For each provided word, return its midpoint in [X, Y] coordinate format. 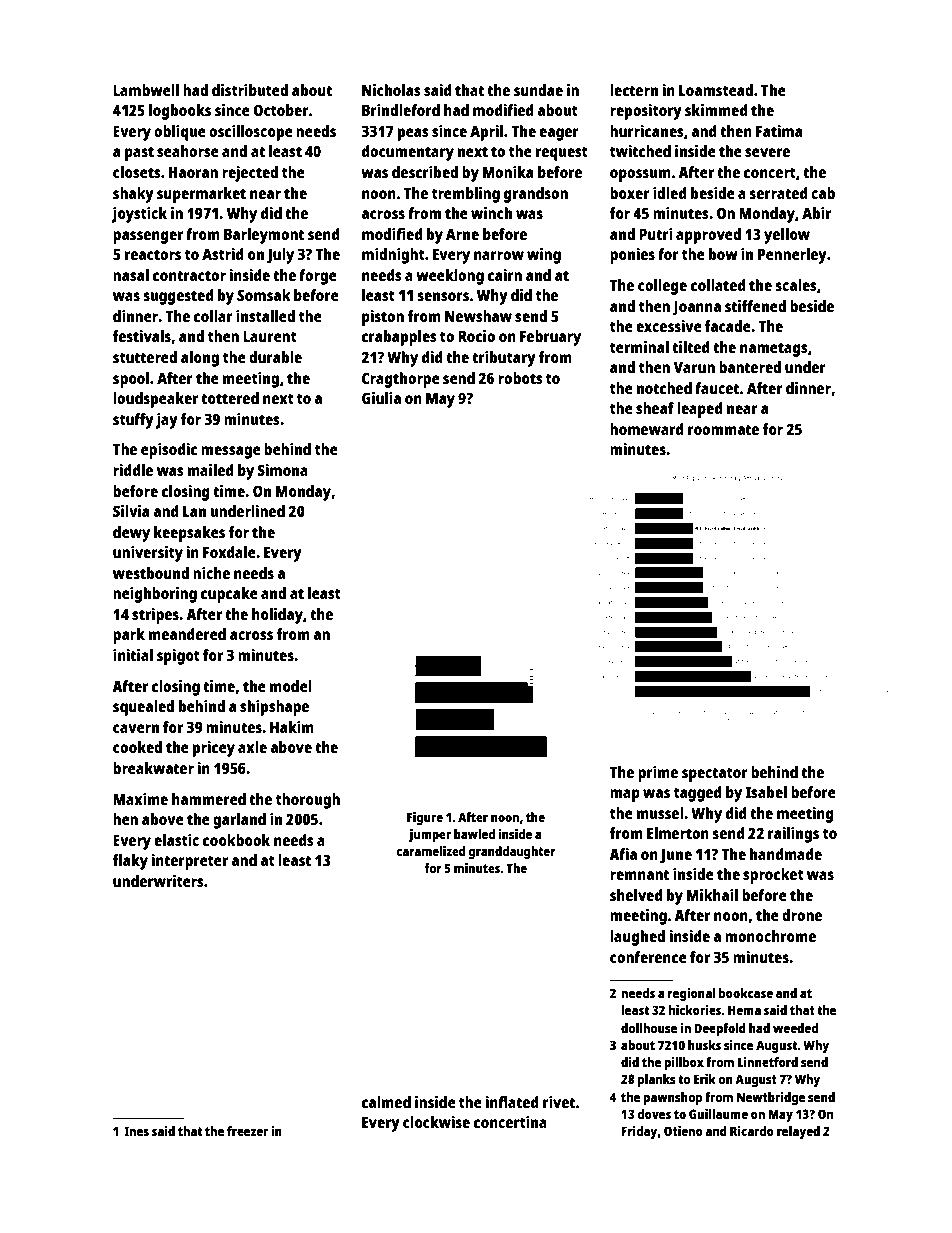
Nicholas [391, 90]
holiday [277, 616]
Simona [283, 470]
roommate [723, 429]
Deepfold [720, 1029]
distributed [250, 90]
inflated [512, 1102]
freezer [247, 1131]
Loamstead [716, 90]
